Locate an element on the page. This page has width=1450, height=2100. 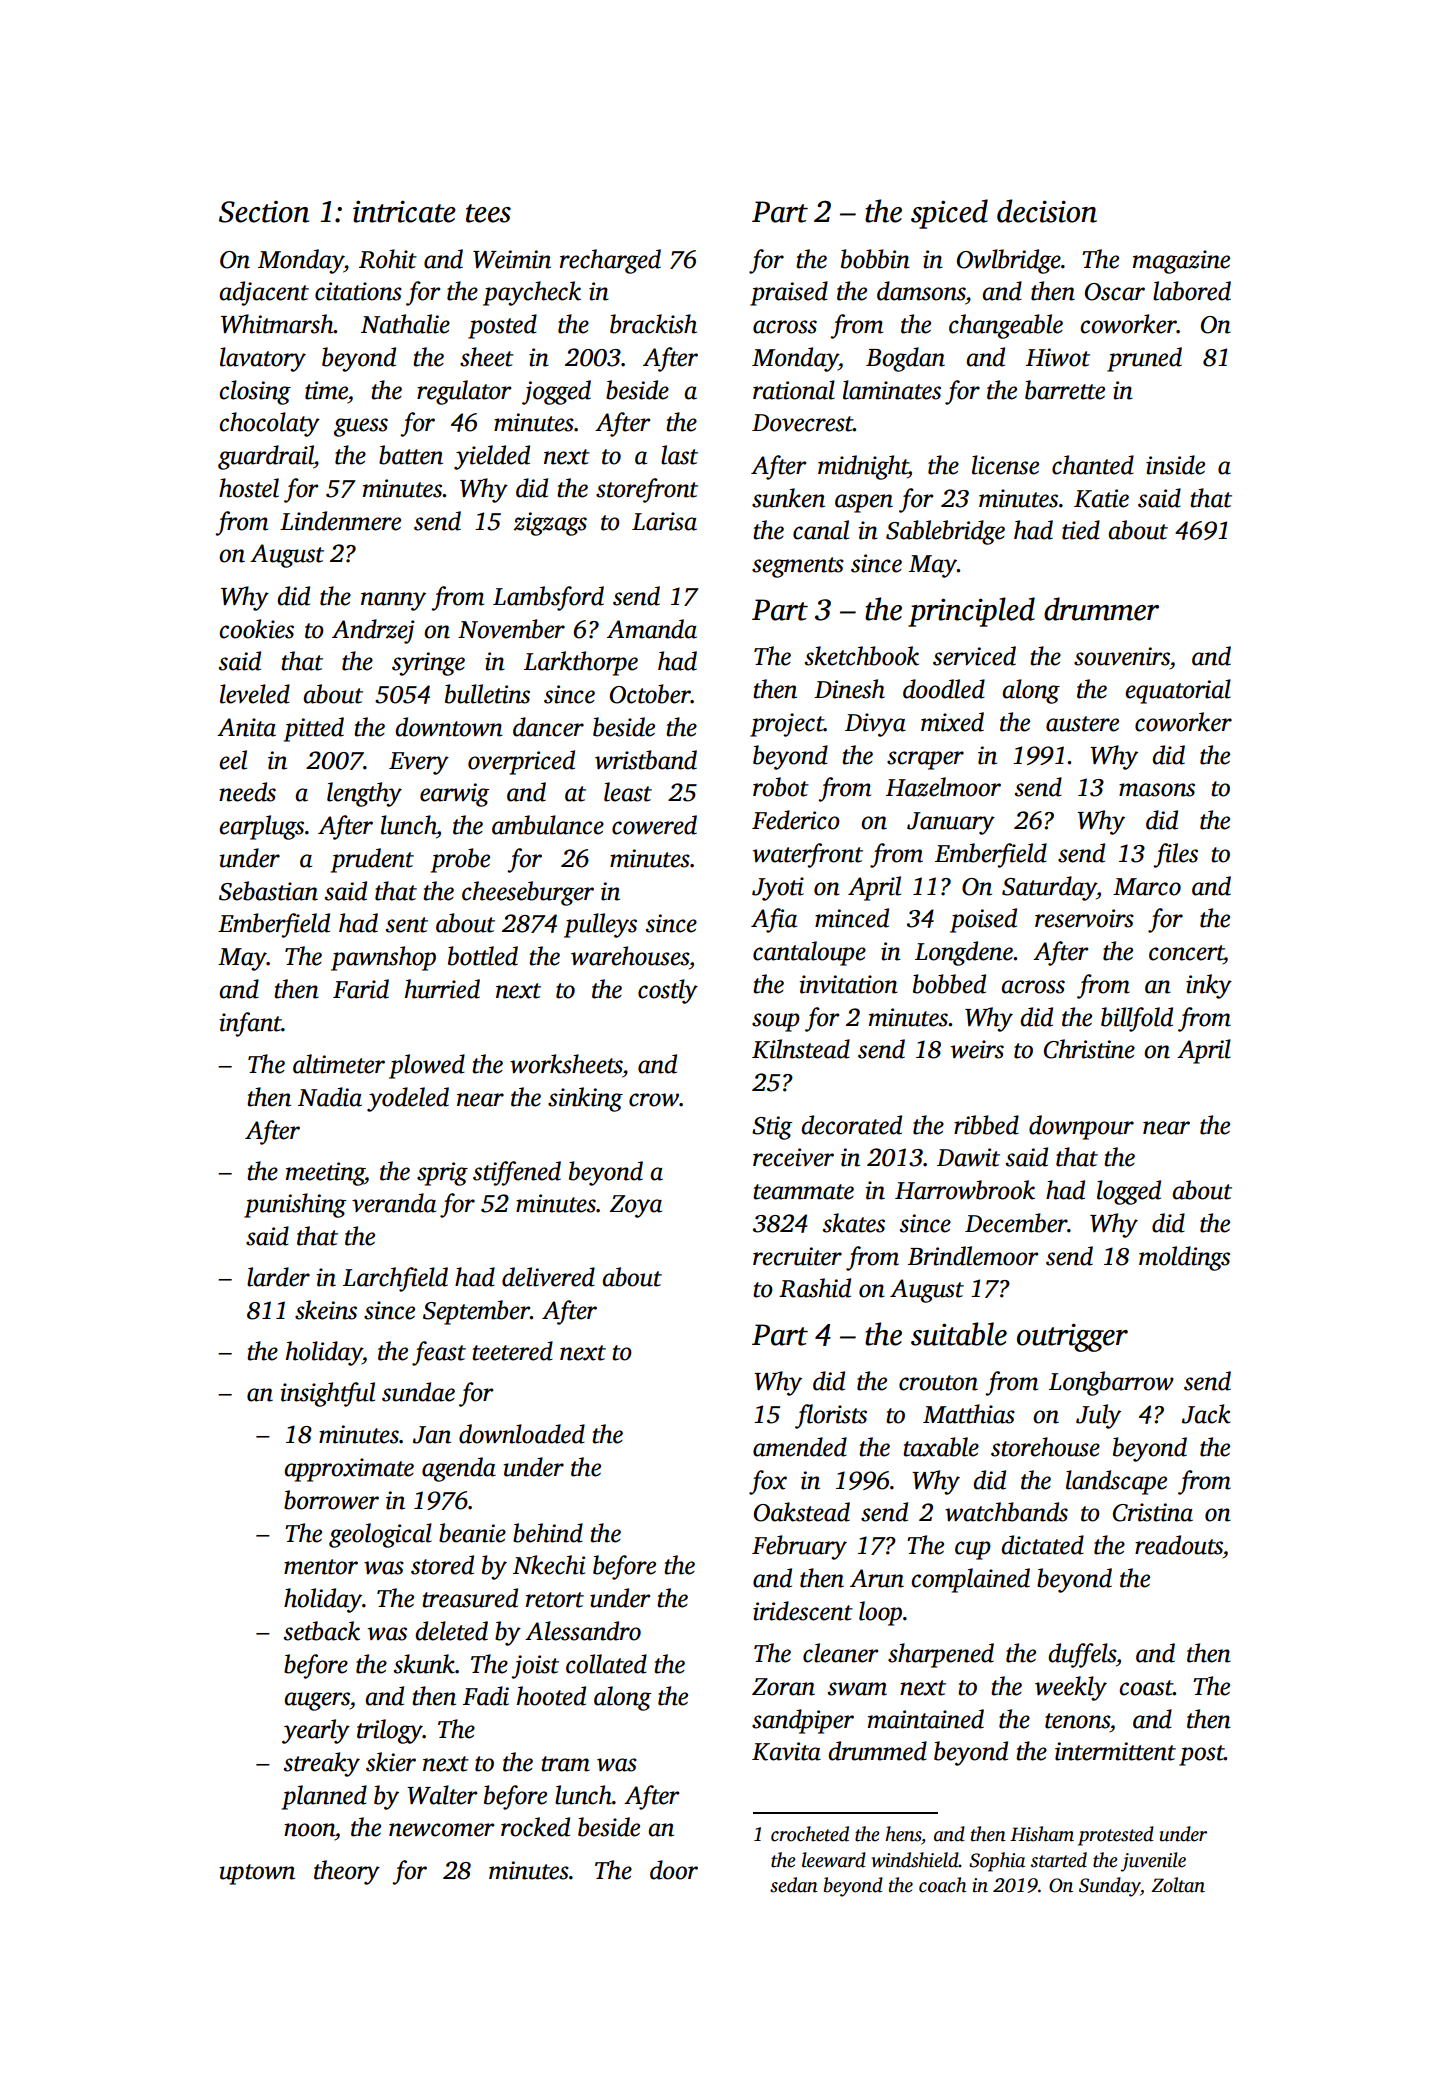
intricate is located at coordinates (404, 212).
